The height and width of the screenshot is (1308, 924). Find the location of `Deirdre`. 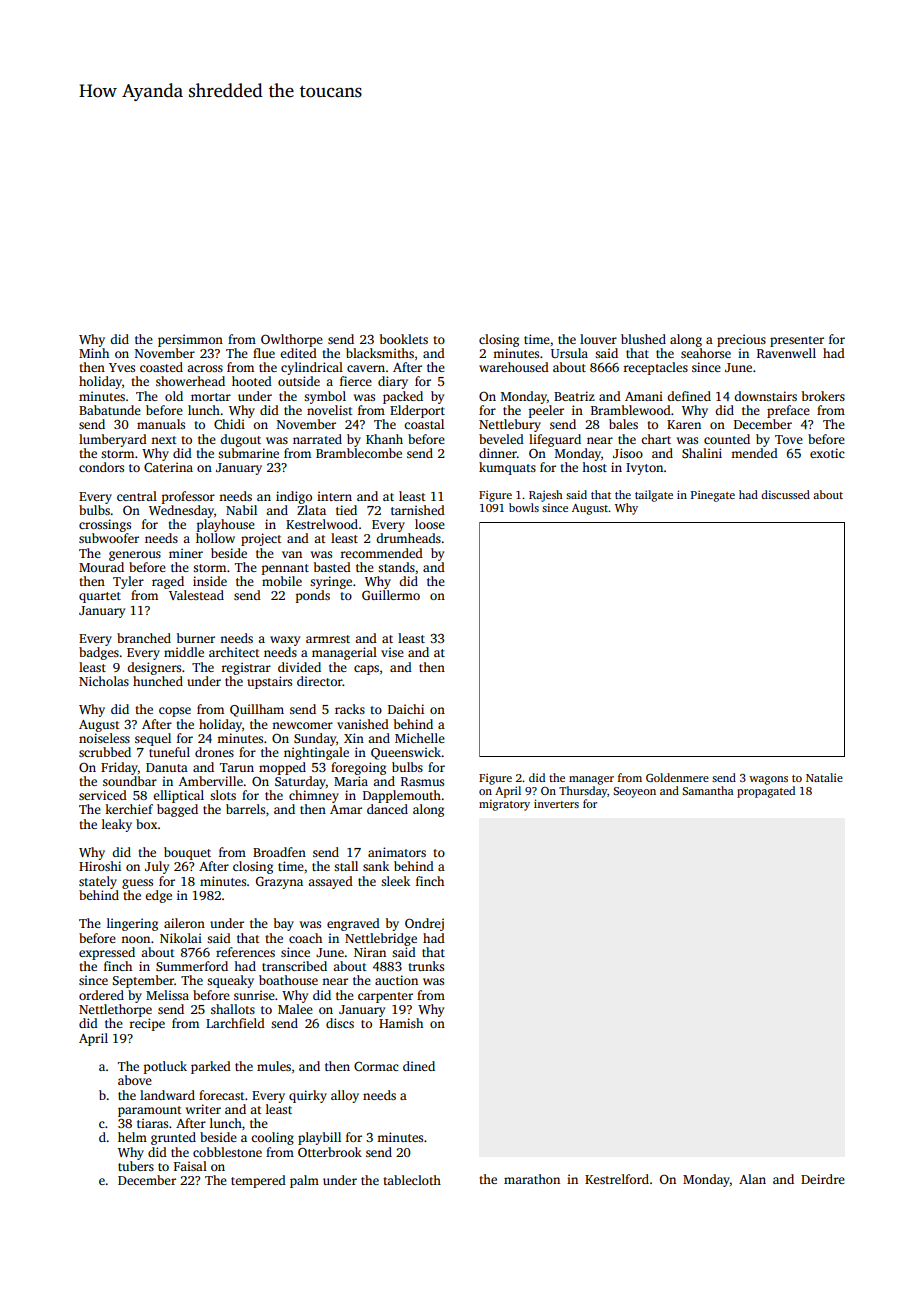

Deirdre is located at coordinates (823, 1179).
